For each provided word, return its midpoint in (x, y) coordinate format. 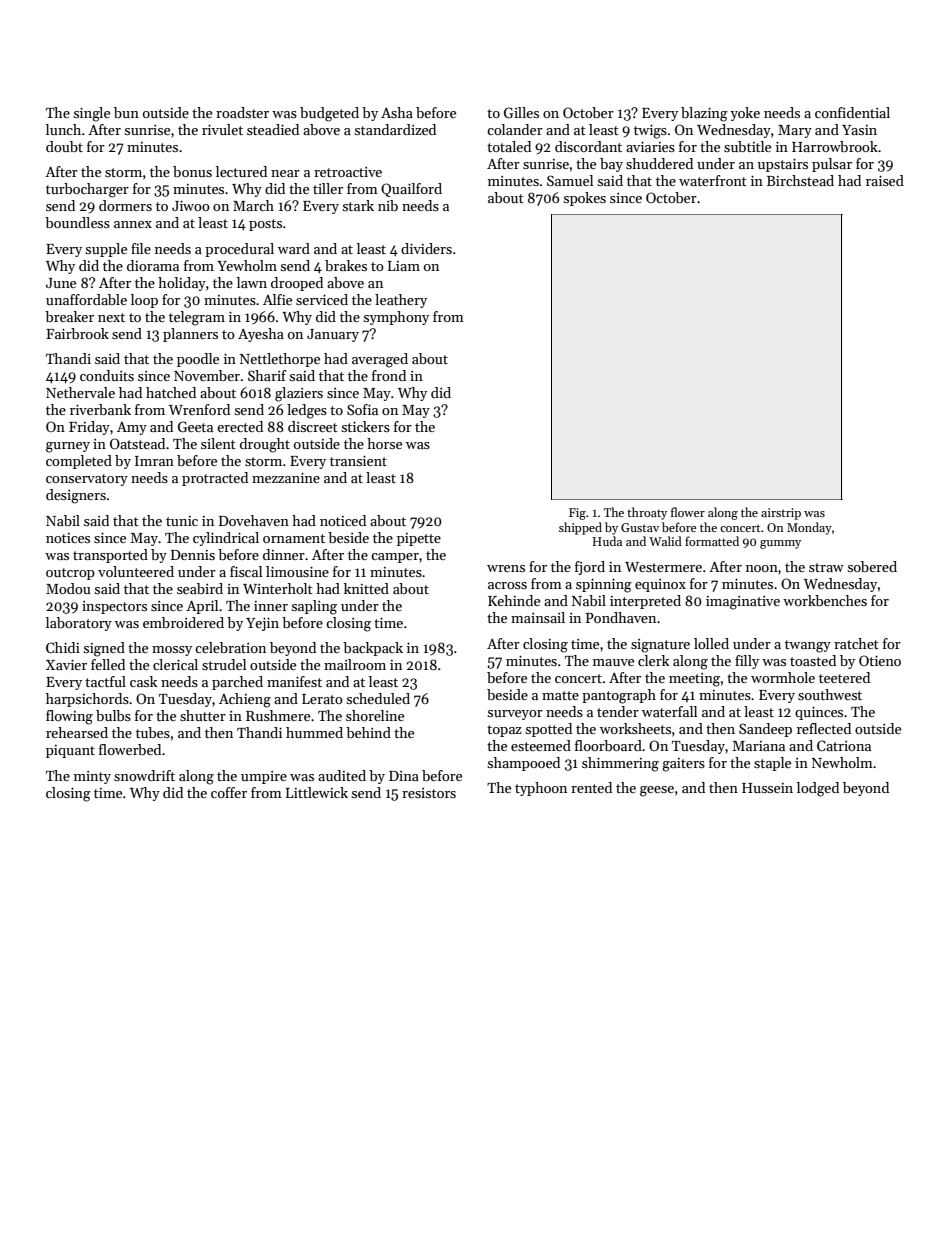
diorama (153, 265)
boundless (77, 222)
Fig (577, 514)
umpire (264, 777)
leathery (401, 301)
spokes (585, 199)
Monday (809, 528)
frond (389, 375)
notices (68, 538)
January (333, 335)
